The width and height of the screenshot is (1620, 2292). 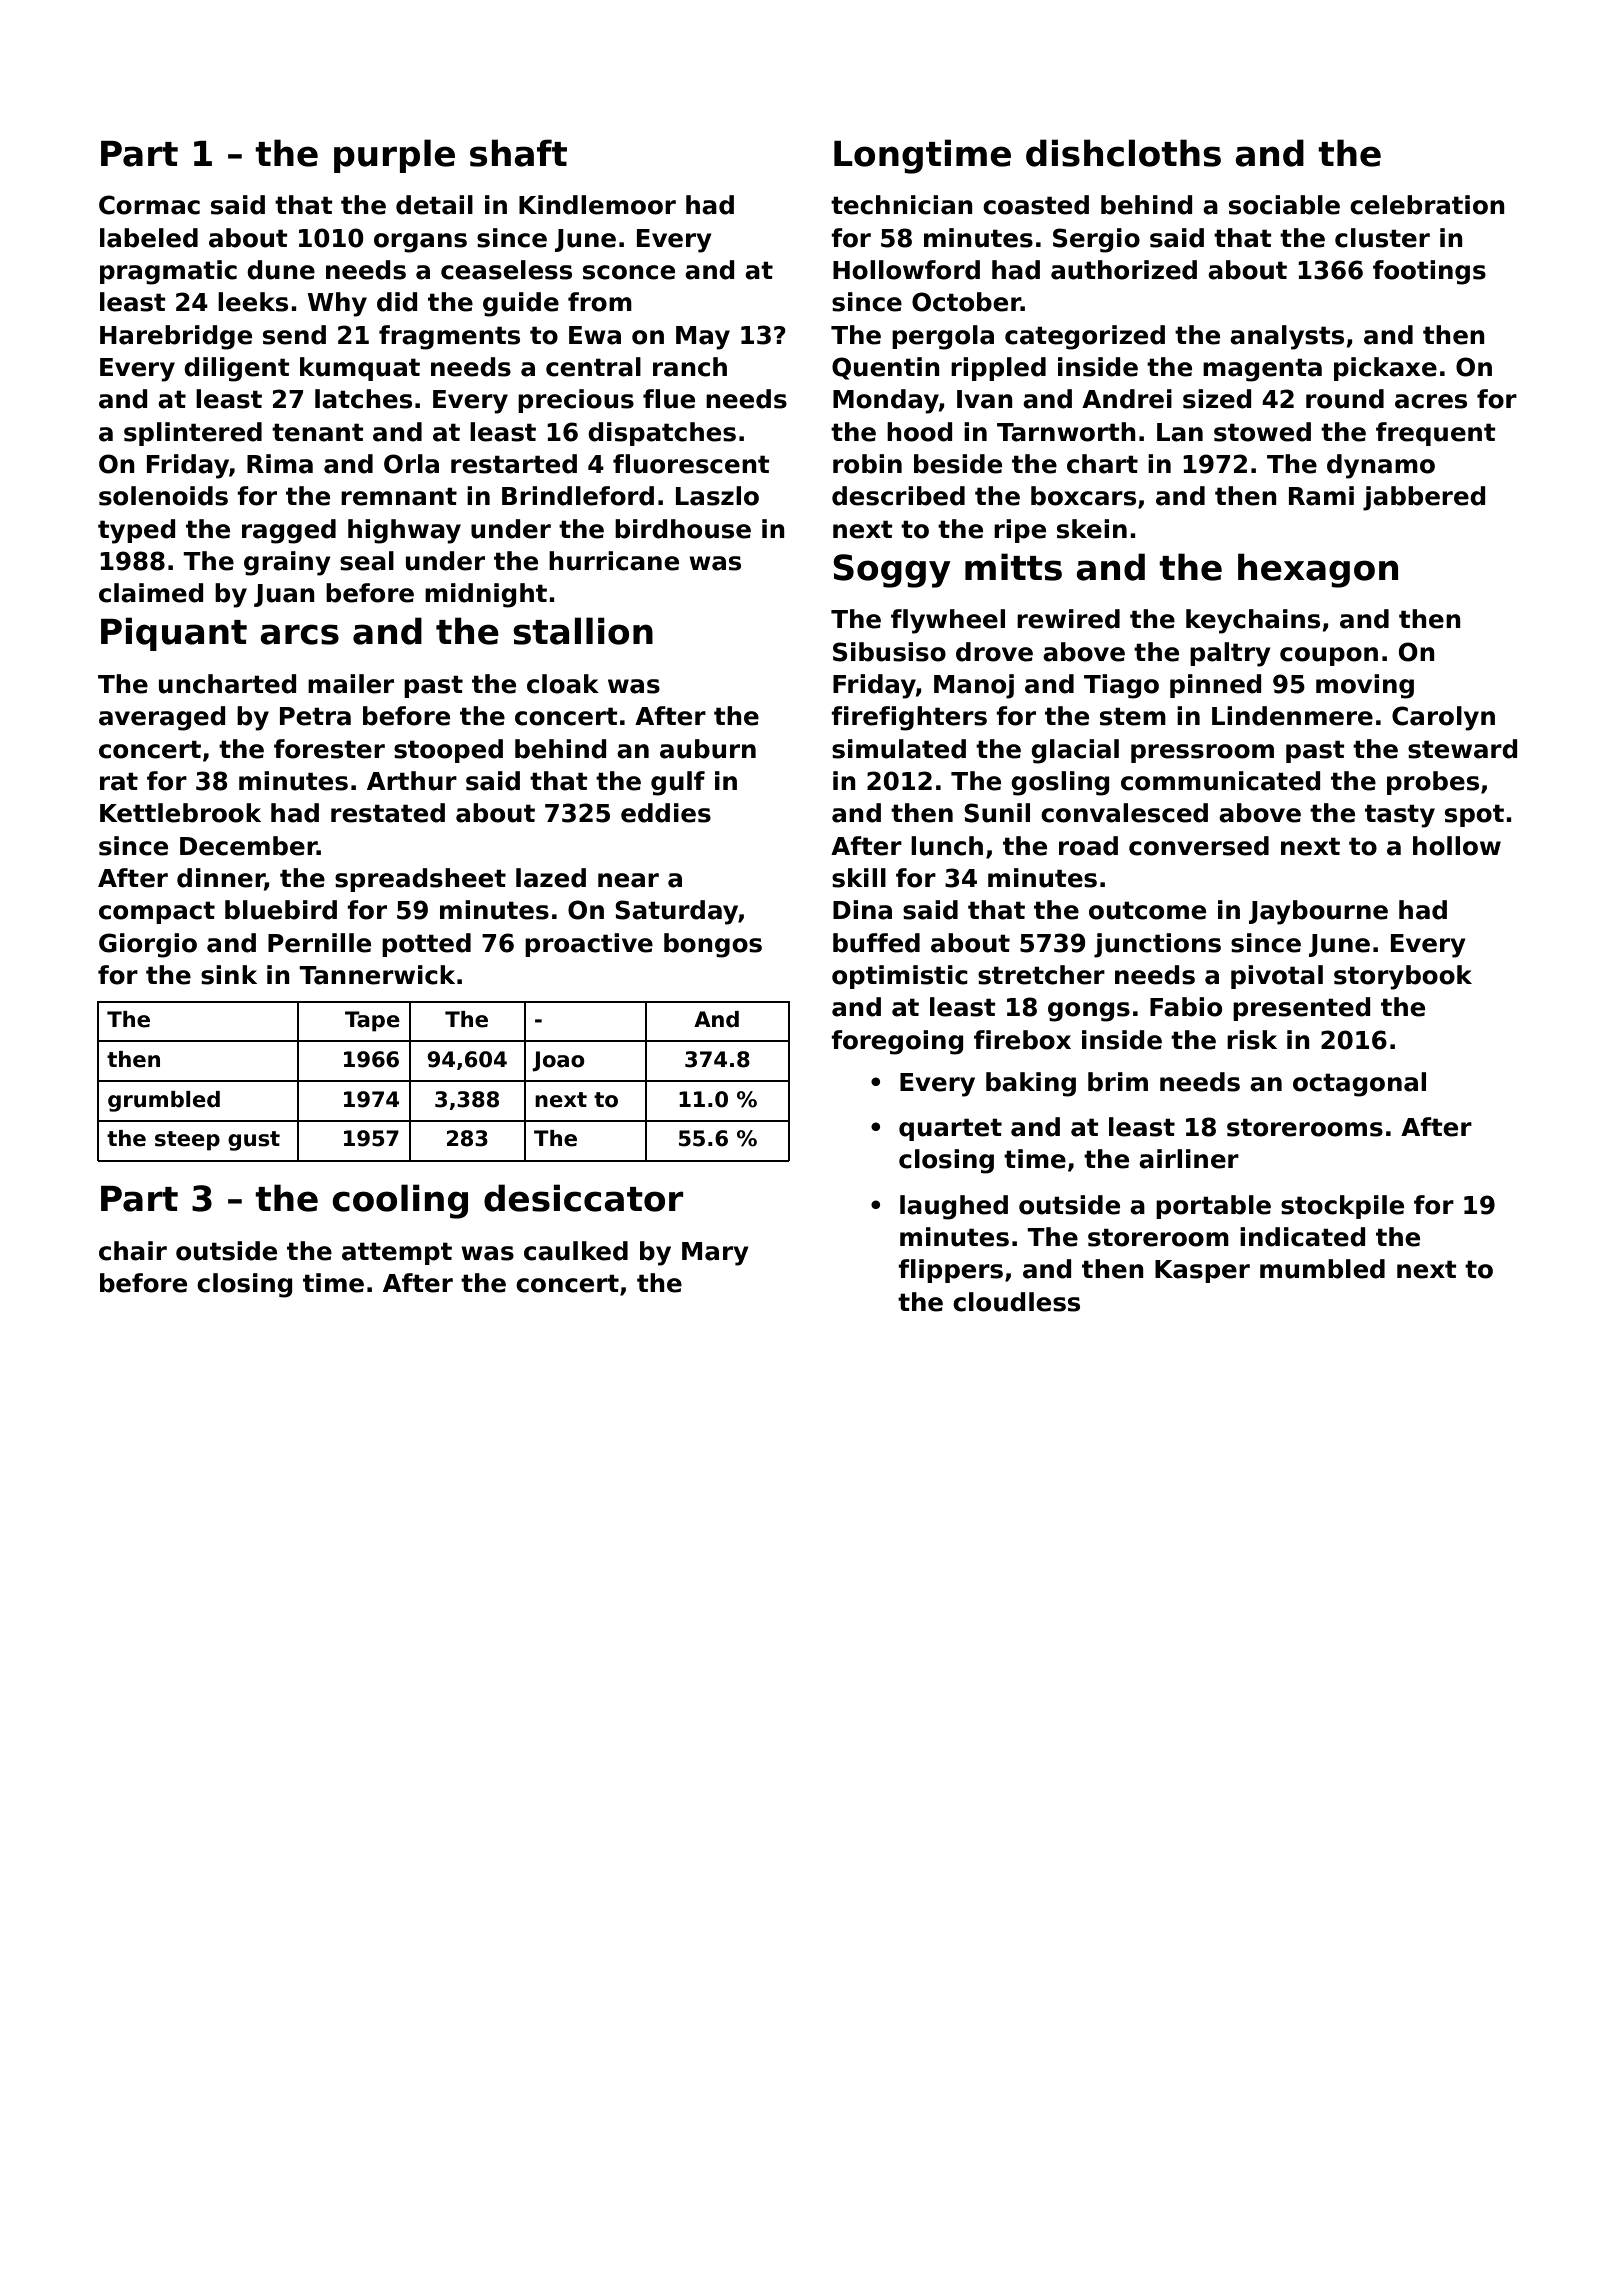 What do you see at coordinates (1382, 238) in the screenshot?
I see `cluster` at bounding box center [1382, 238].
